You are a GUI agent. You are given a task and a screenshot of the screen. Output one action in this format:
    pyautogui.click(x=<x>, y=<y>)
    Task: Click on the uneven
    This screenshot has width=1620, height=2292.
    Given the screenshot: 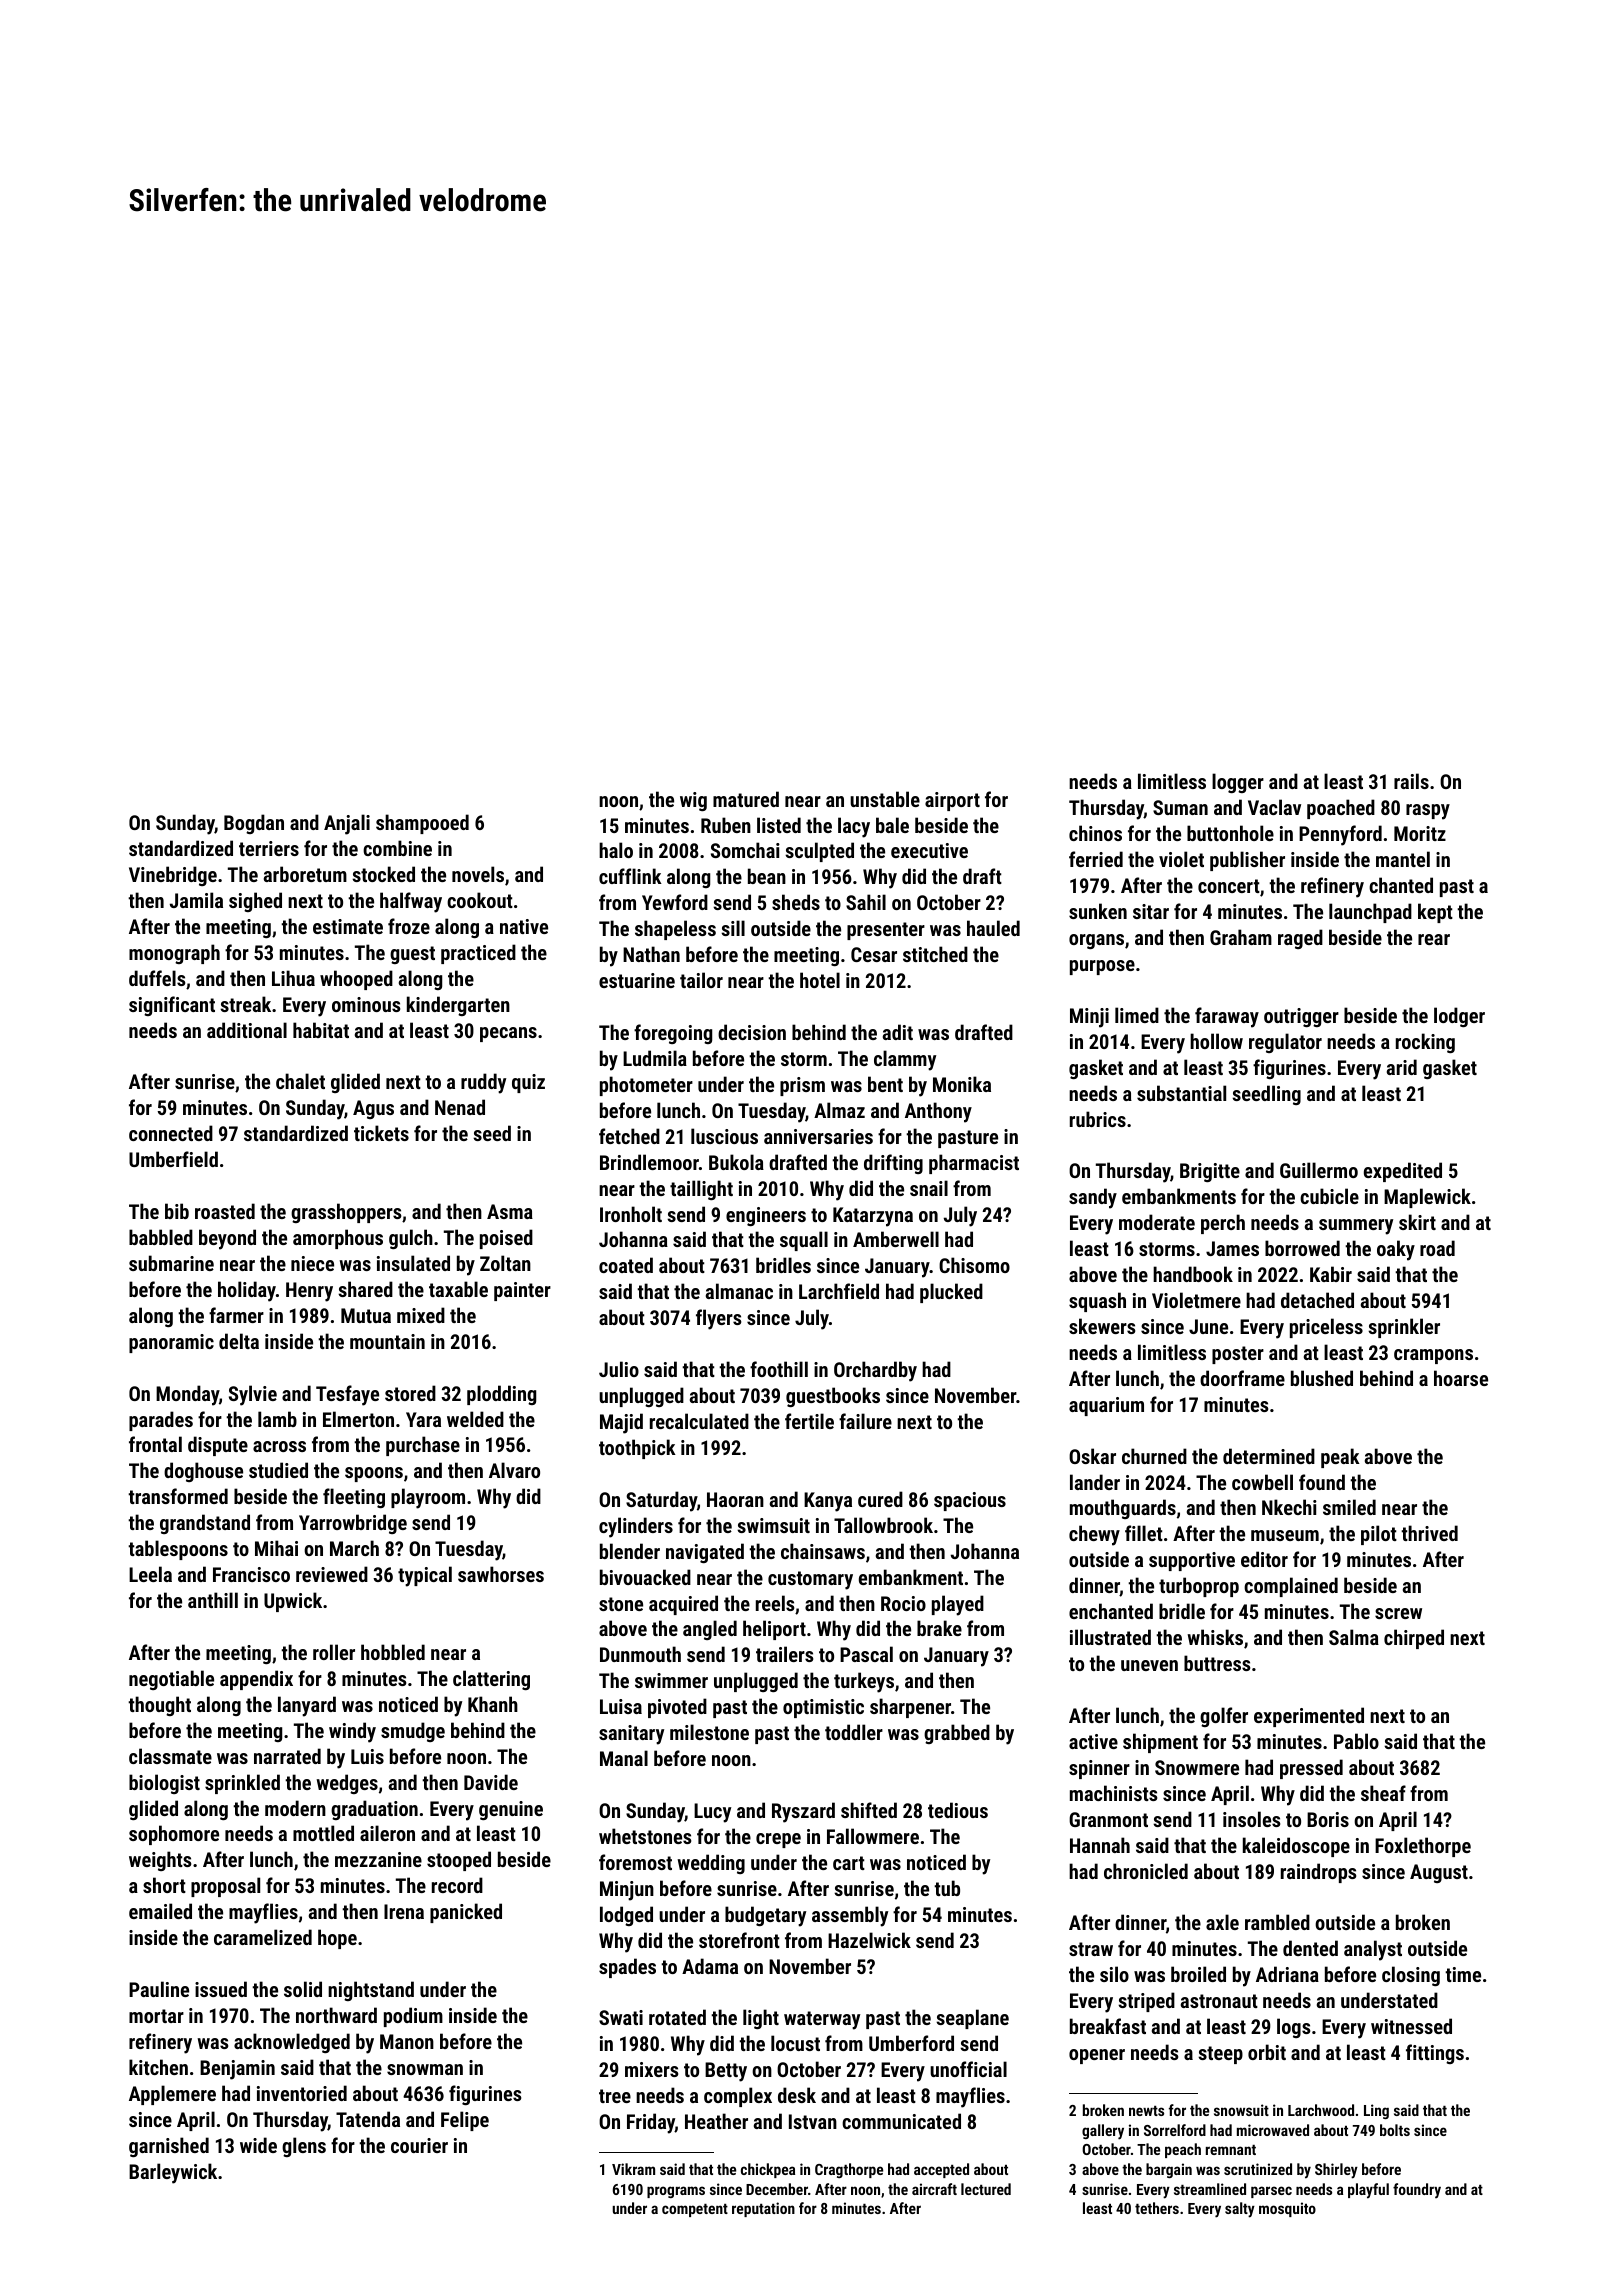 What is the action you would take?
    pyautogui.click(x=1149, y=1665)
